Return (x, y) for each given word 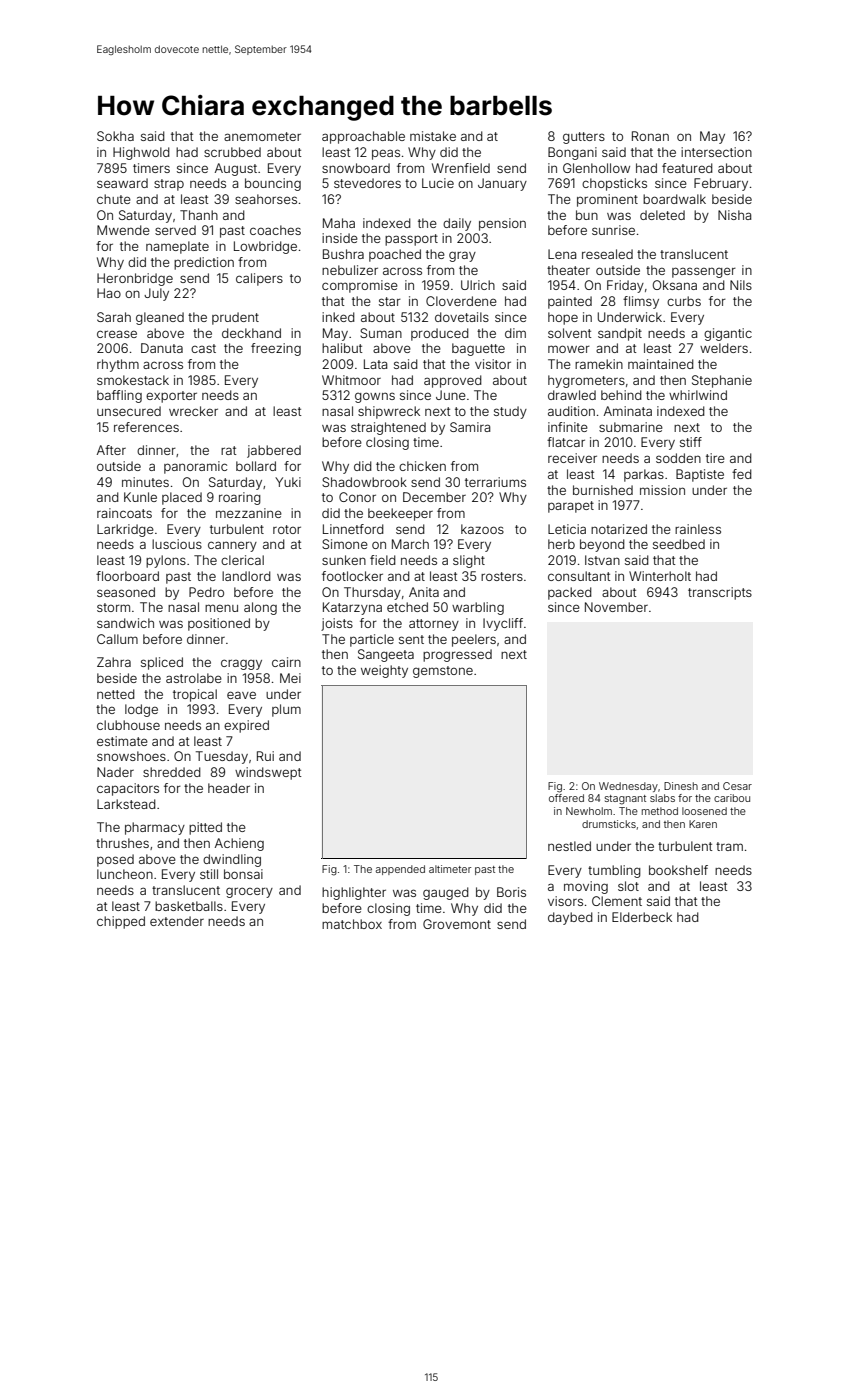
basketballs (189, 906)
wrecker (193, 411)
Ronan (650, 136)
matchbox (352, 924)
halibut (342, 348)
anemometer (262, 136)
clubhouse (128, 725)
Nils (741, 285)
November (616, 607)
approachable (363, 137)
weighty (384, 671)
